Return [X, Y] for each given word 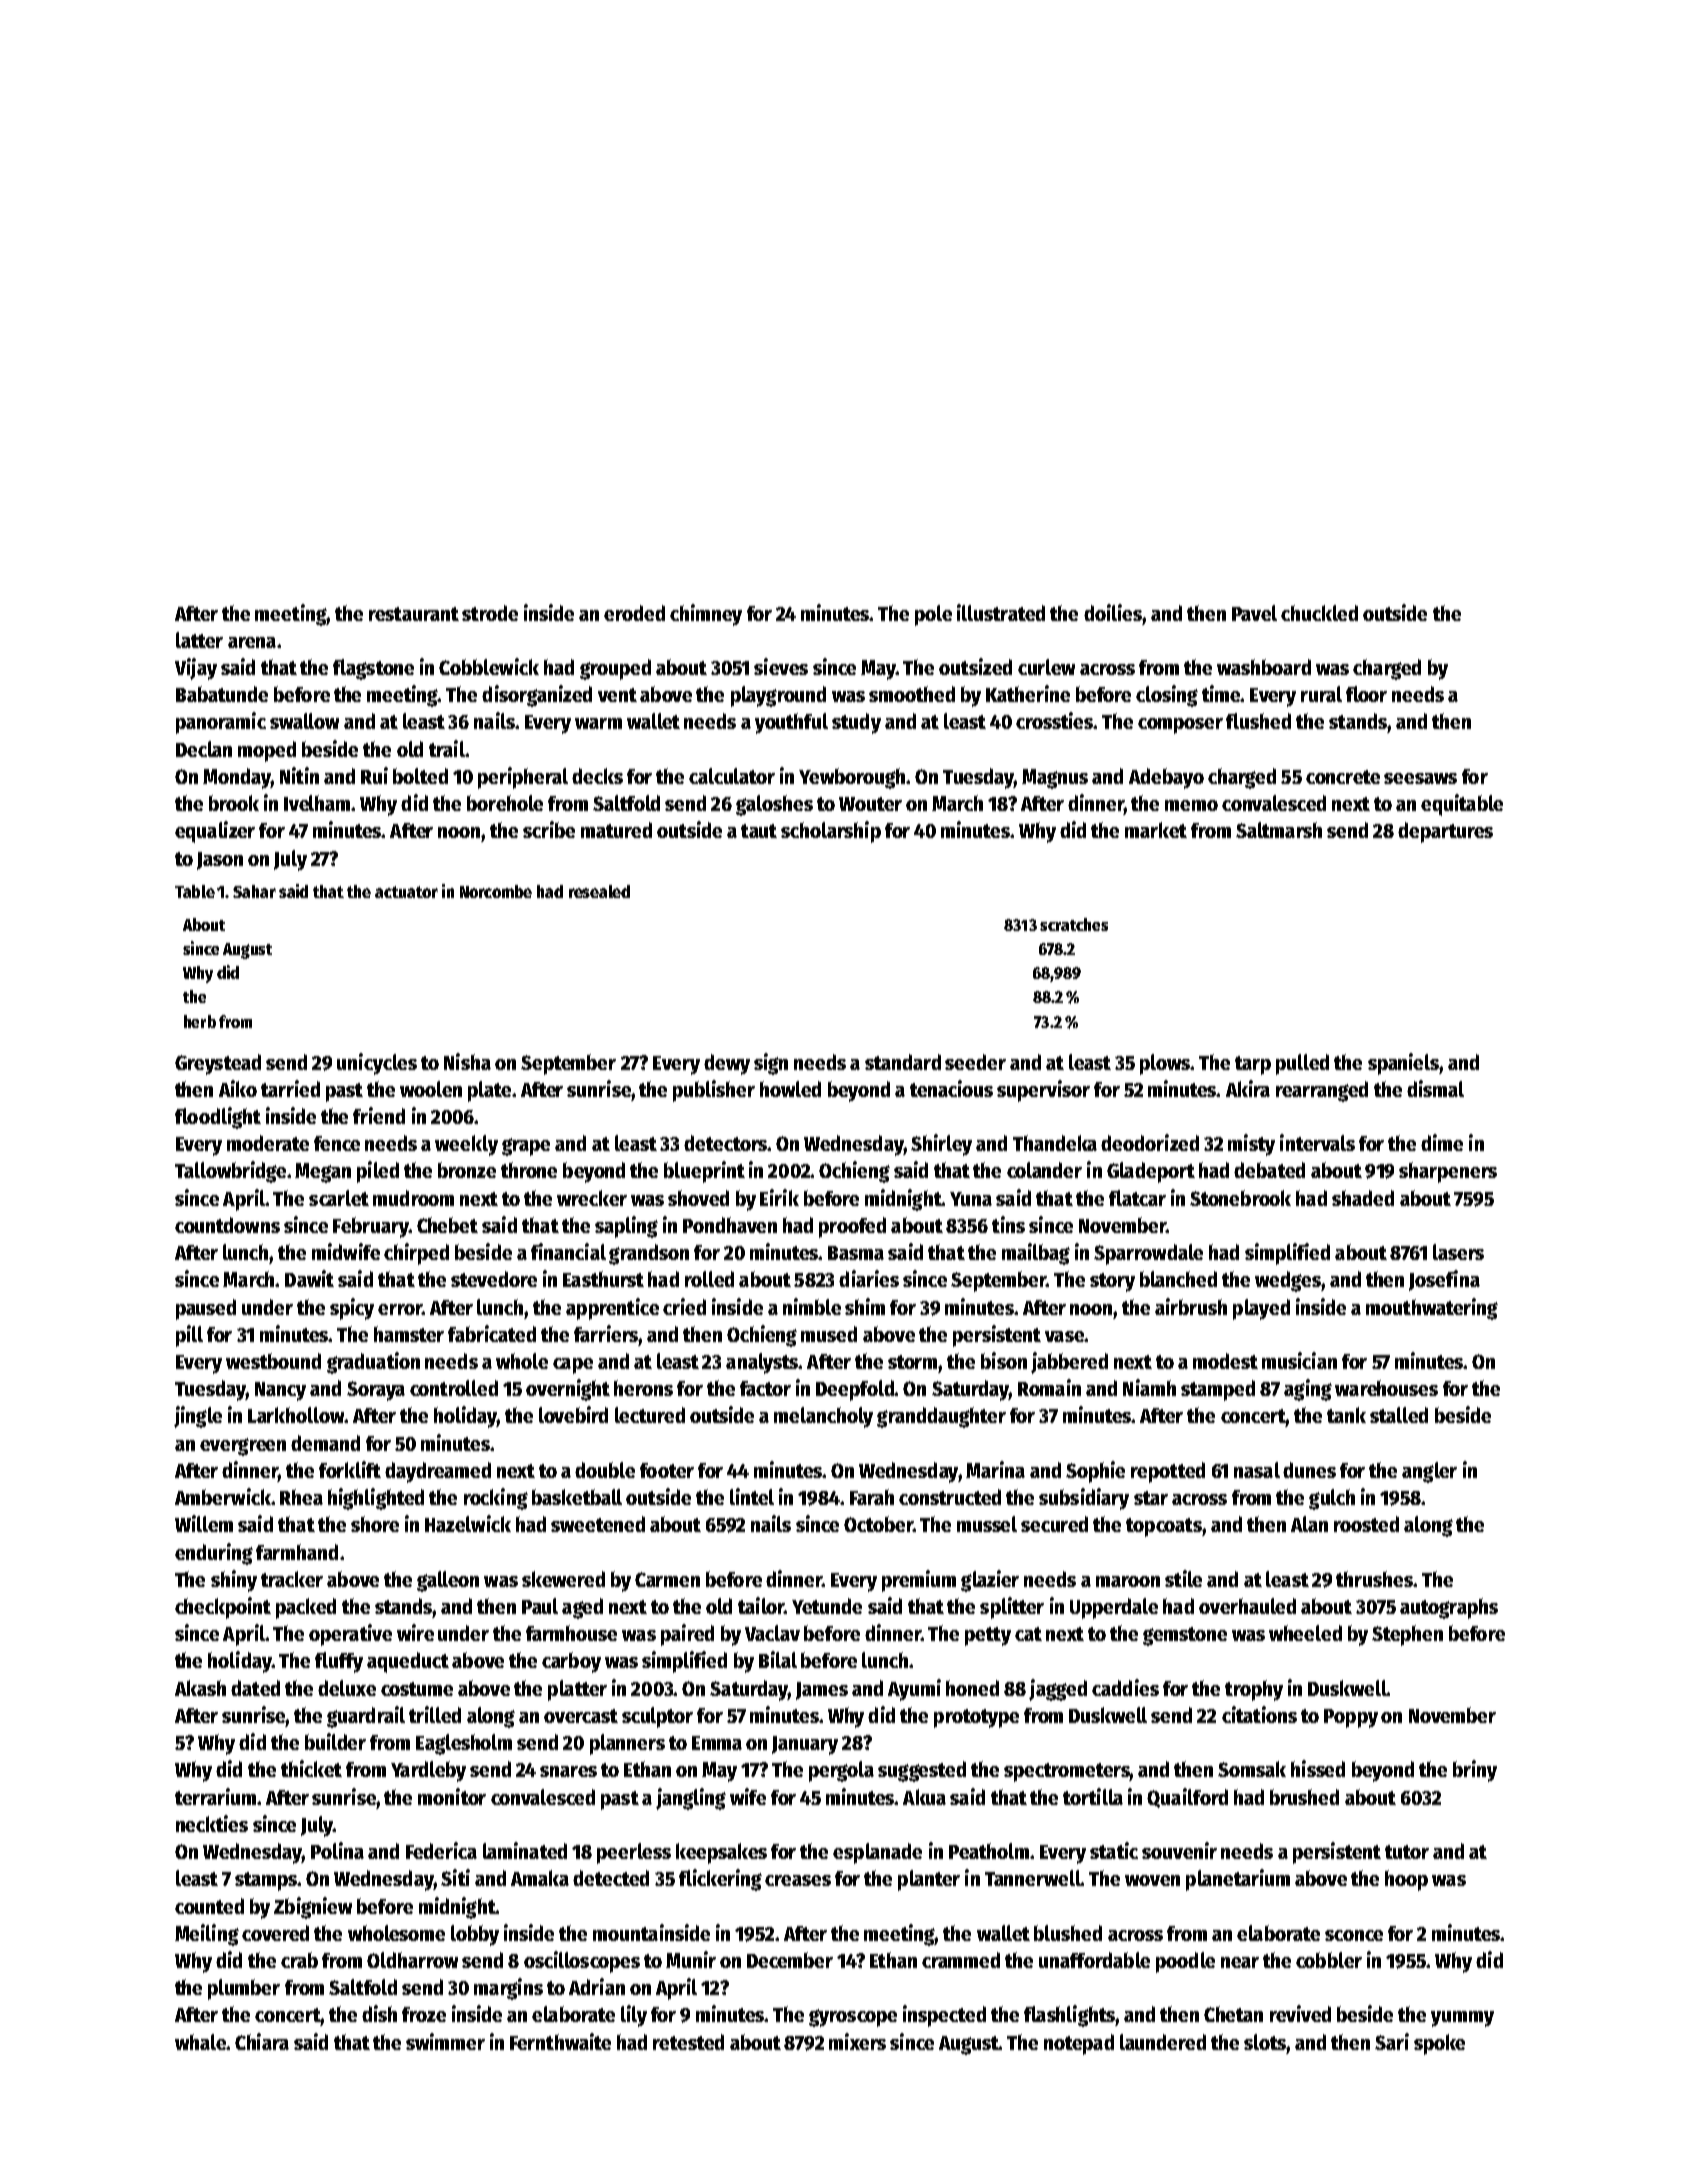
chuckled [1319, 613]
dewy [727, 1064]
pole [933, 615]
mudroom [413, 1198]
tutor [1407, 1852]
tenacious [951, 1088]
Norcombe [496, 891]
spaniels [1404, 1064]
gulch [1332, 1499]
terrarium [215, 1796]
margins [508, 1989]
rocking [496, 1499]
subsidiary [1084, 1499]
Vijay [196, 669]
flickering [720, 1880]
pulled [1302, 1064]
